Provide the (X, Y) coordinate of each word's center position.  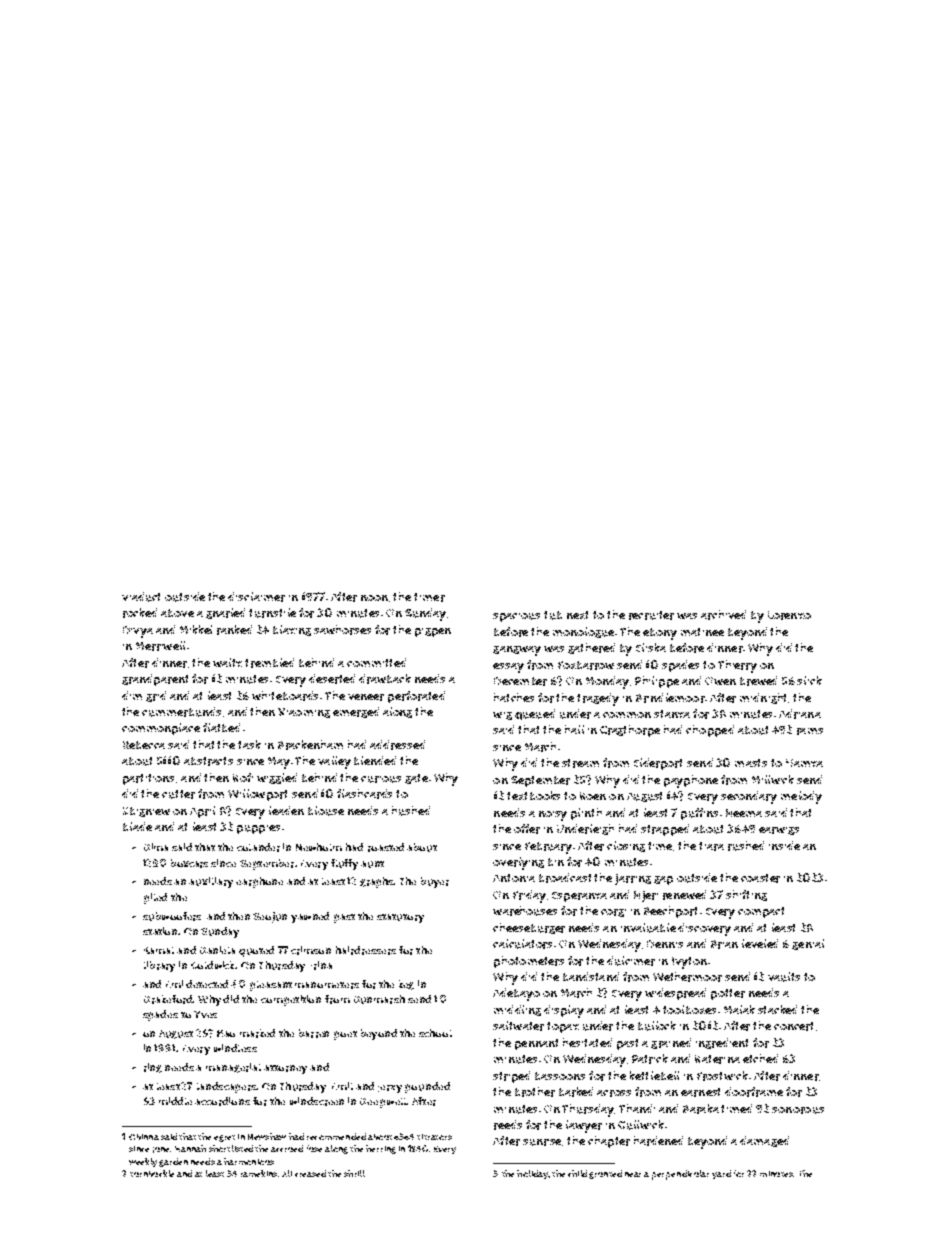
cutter (178, 794)
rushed (746, 846)
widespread (675, 994)
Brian (724, 944)
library (159, 966)
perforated (416, 697)
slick (809, 680)
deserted (332, 679)
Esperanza (579, 897)
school (435, 1033)
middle (175, 1101)
